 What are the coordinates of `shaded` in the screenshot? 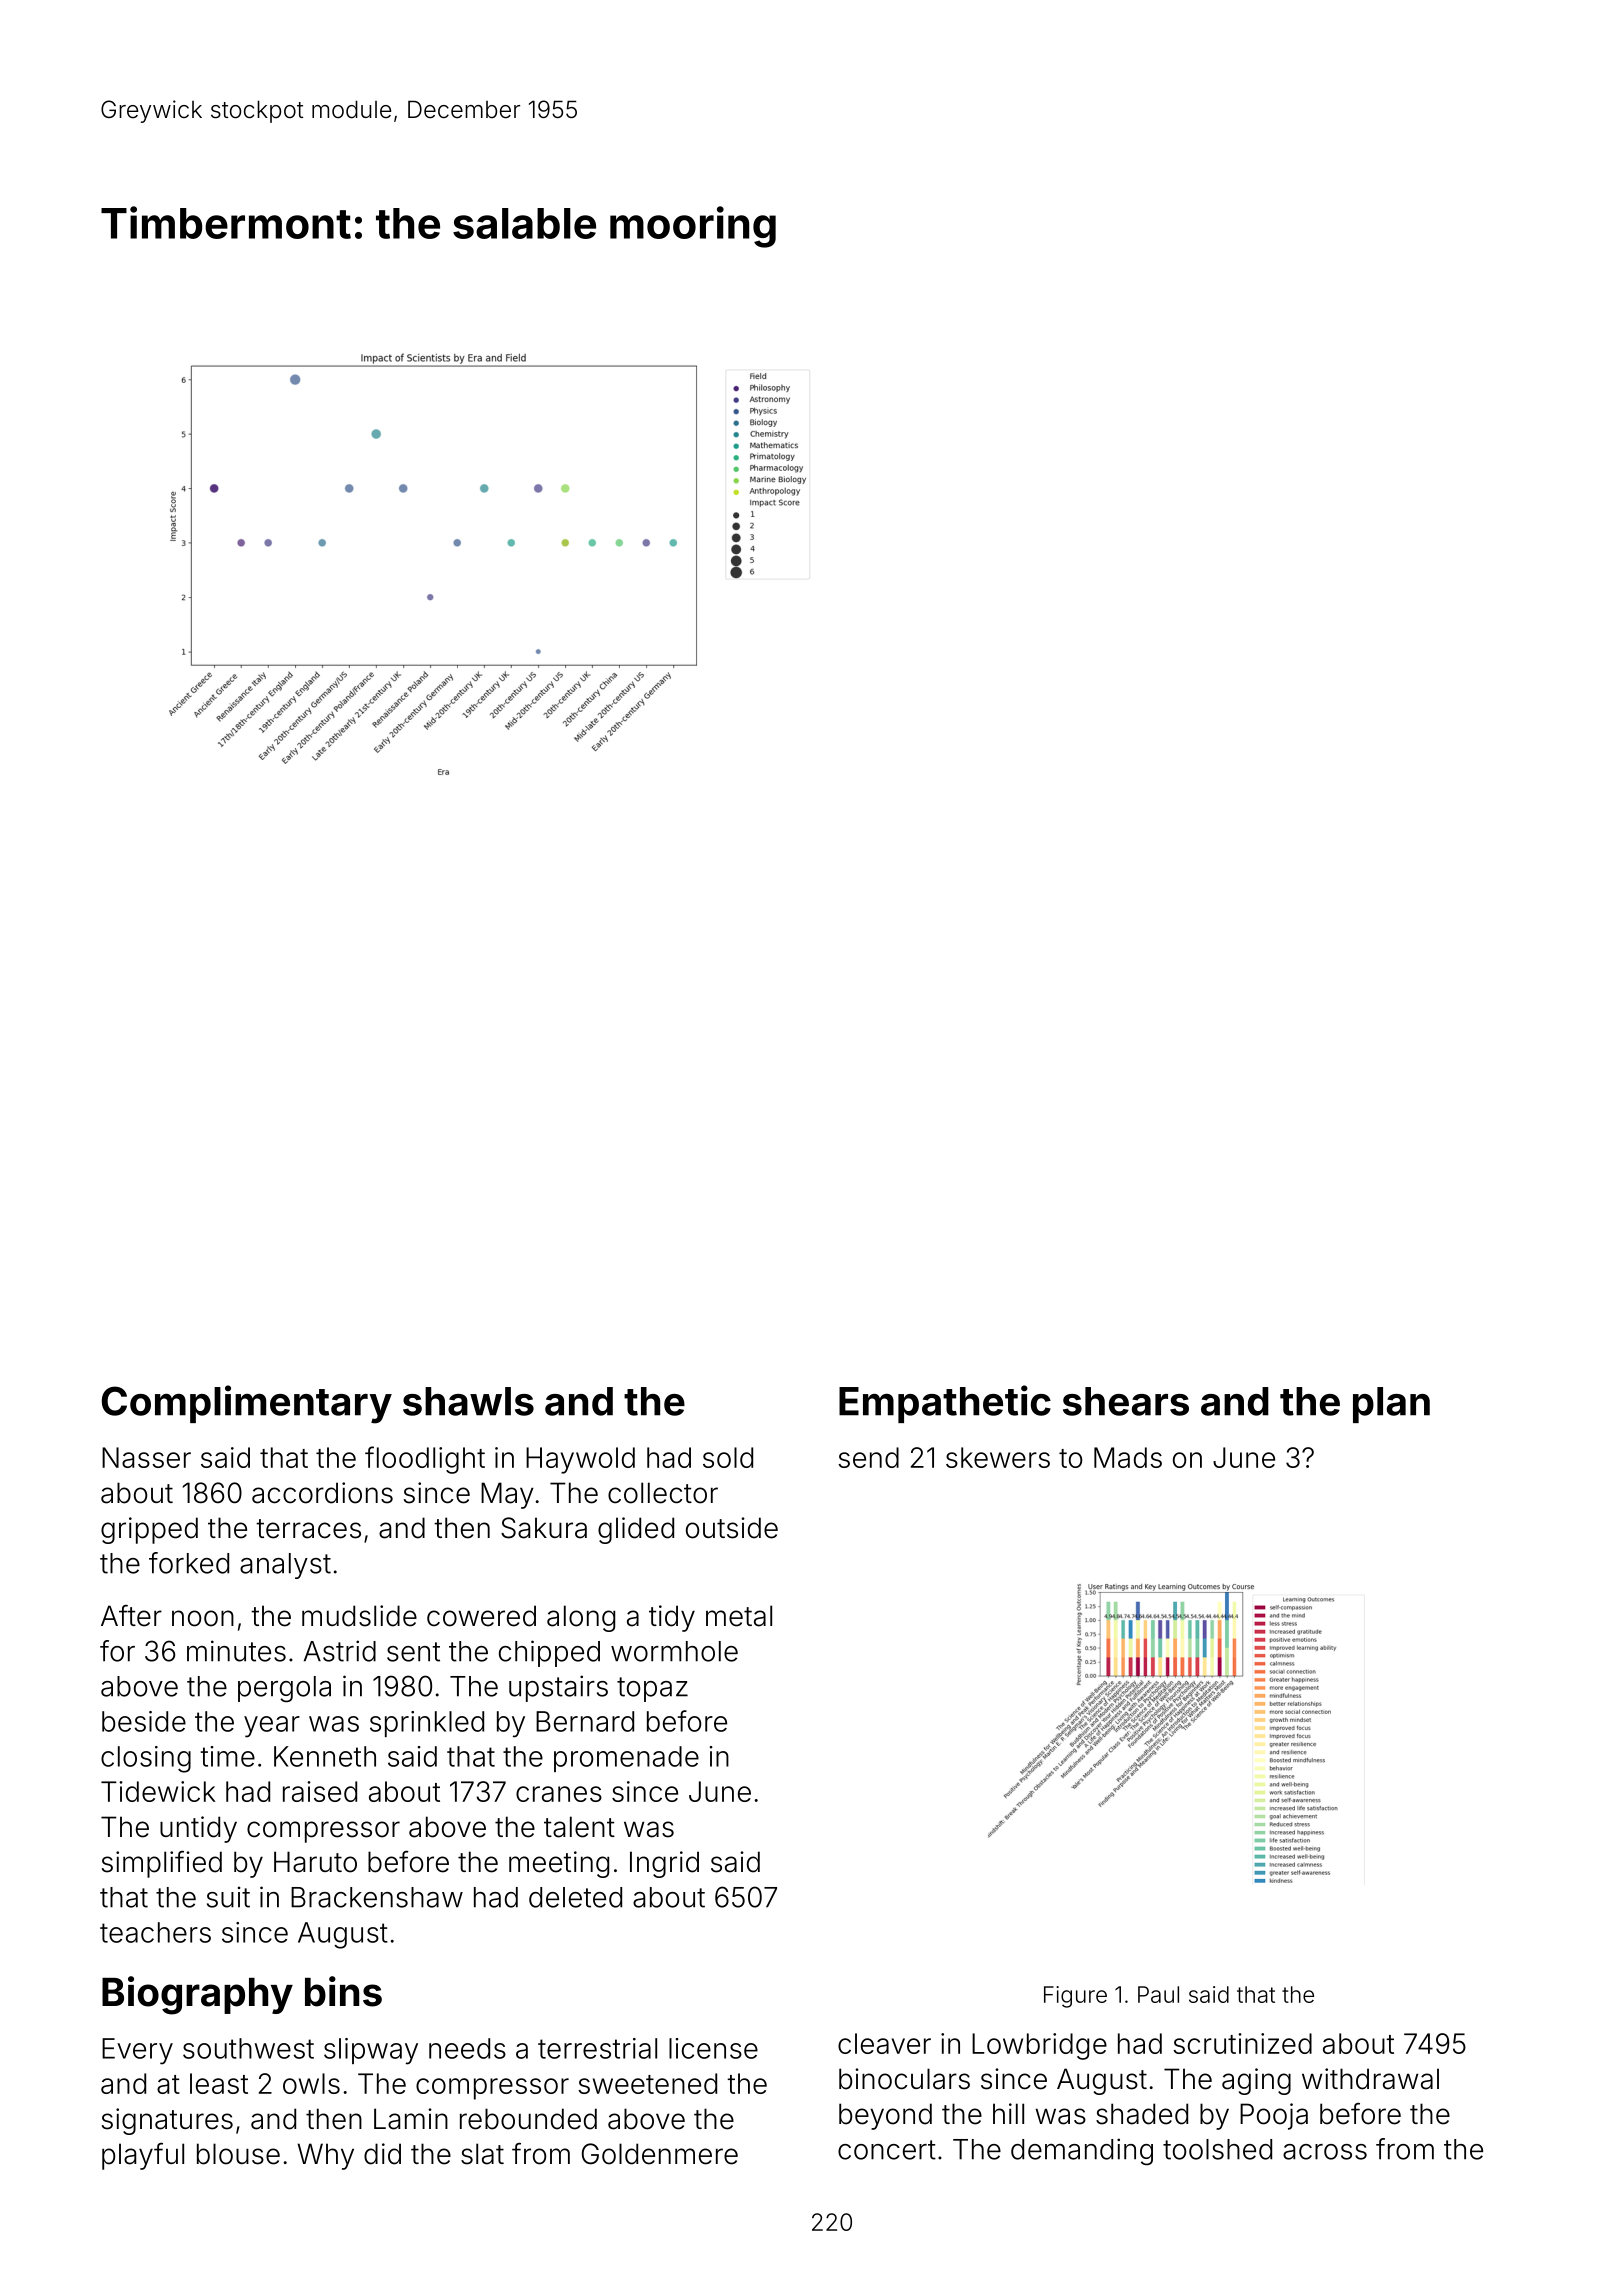 It's located at (1142, 2114).
